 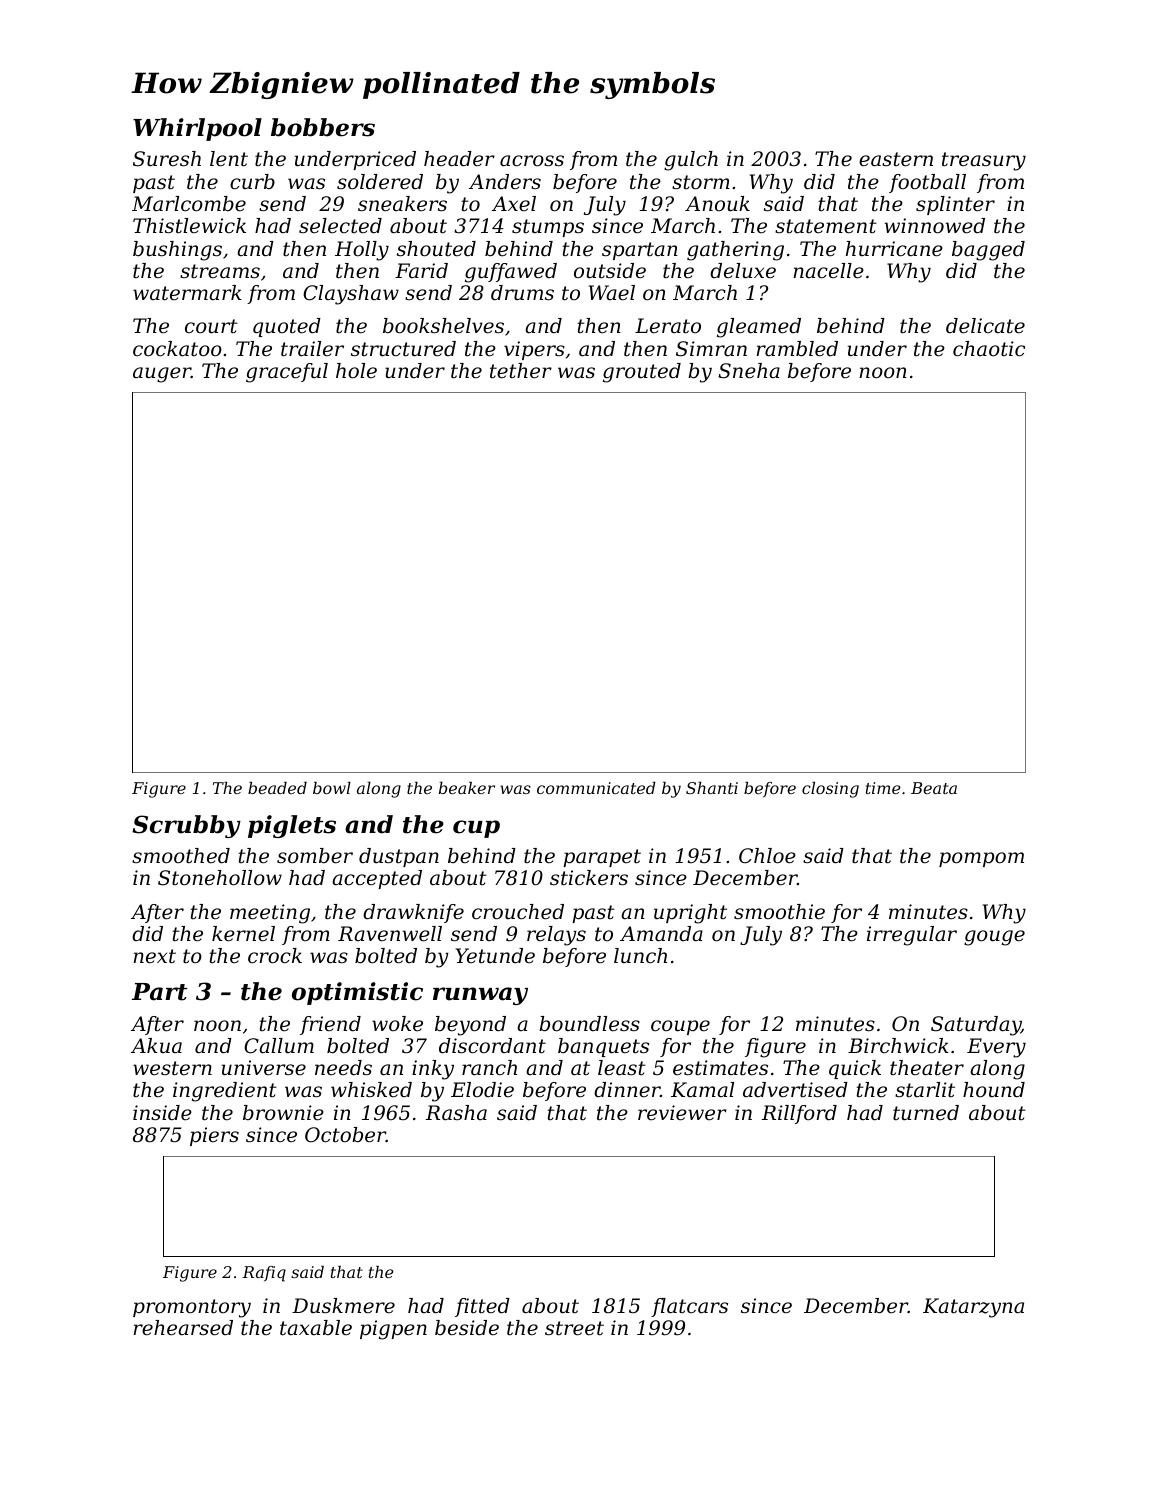 I want to click on Thistlewick, so click(x=189, y=226).
